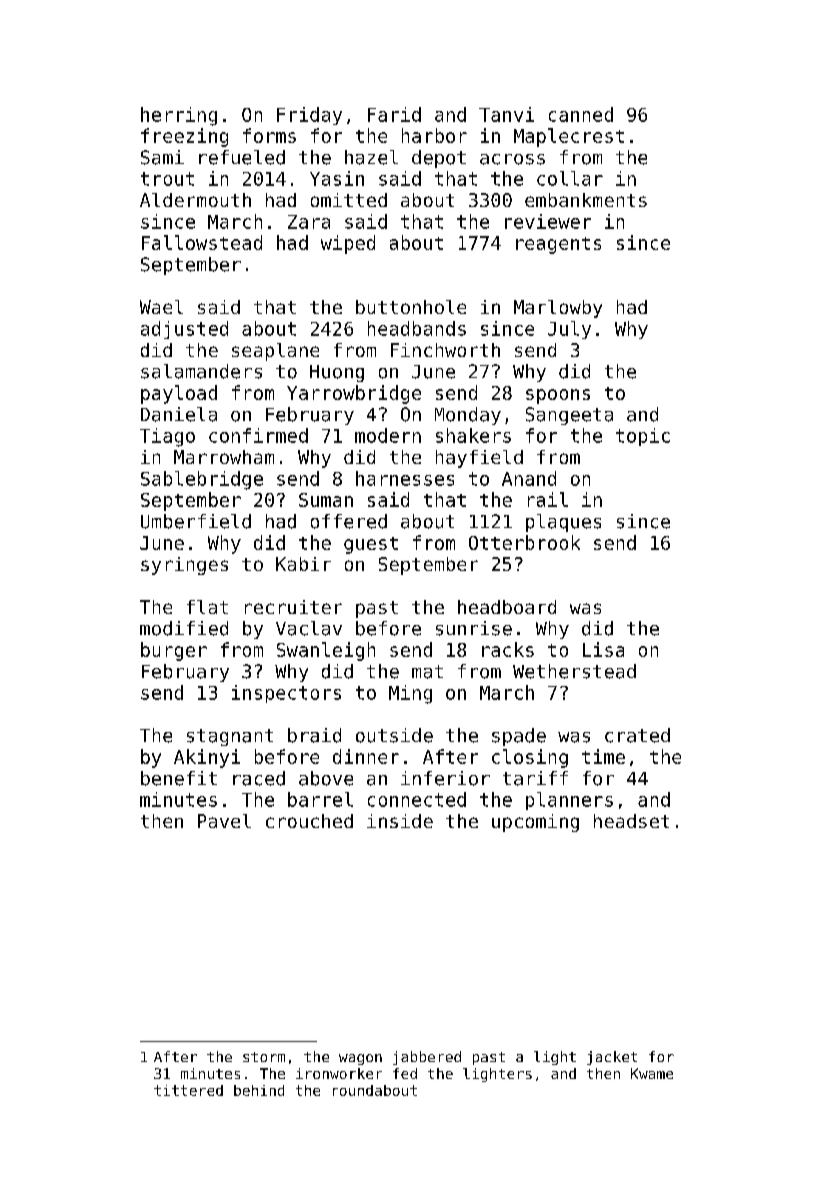 Image resolution: width=830 pixels, height=1177 pixels. I want to click on Fallowstead, so click(202, 242).
